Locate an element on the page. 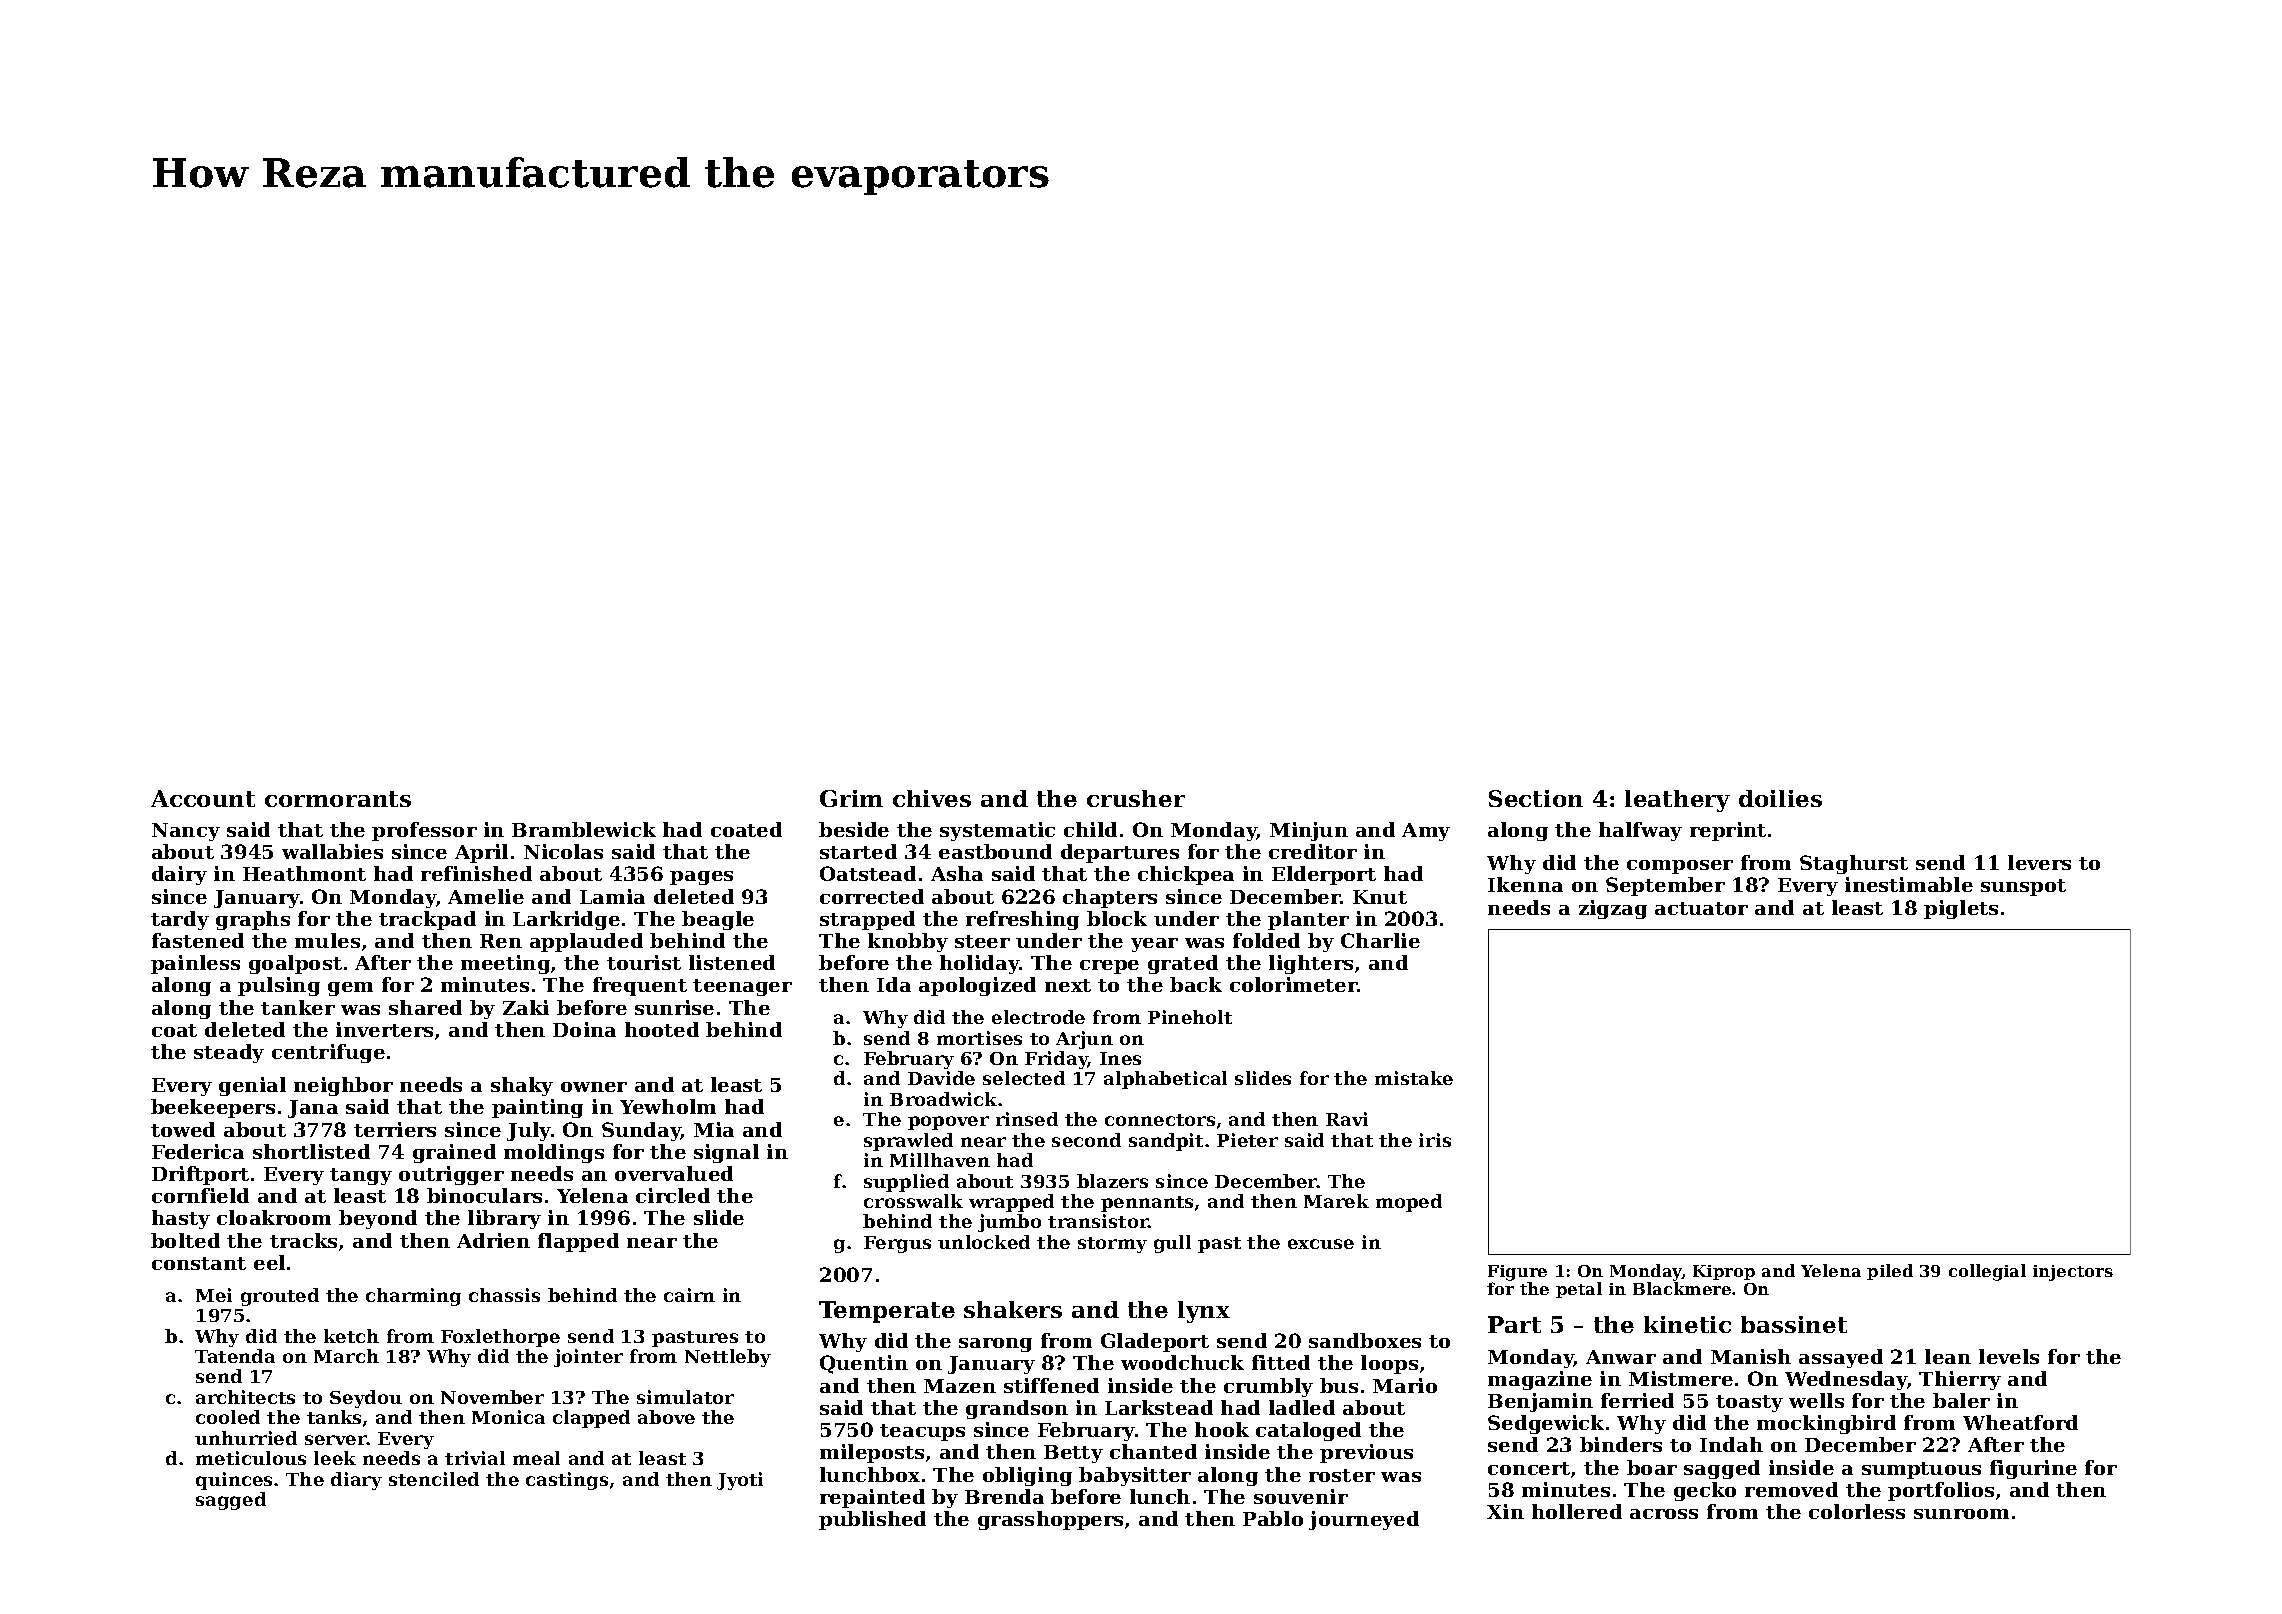 The height and width of the image is (1614, 2282). mistake is located at coordinates (1414, 1078).
